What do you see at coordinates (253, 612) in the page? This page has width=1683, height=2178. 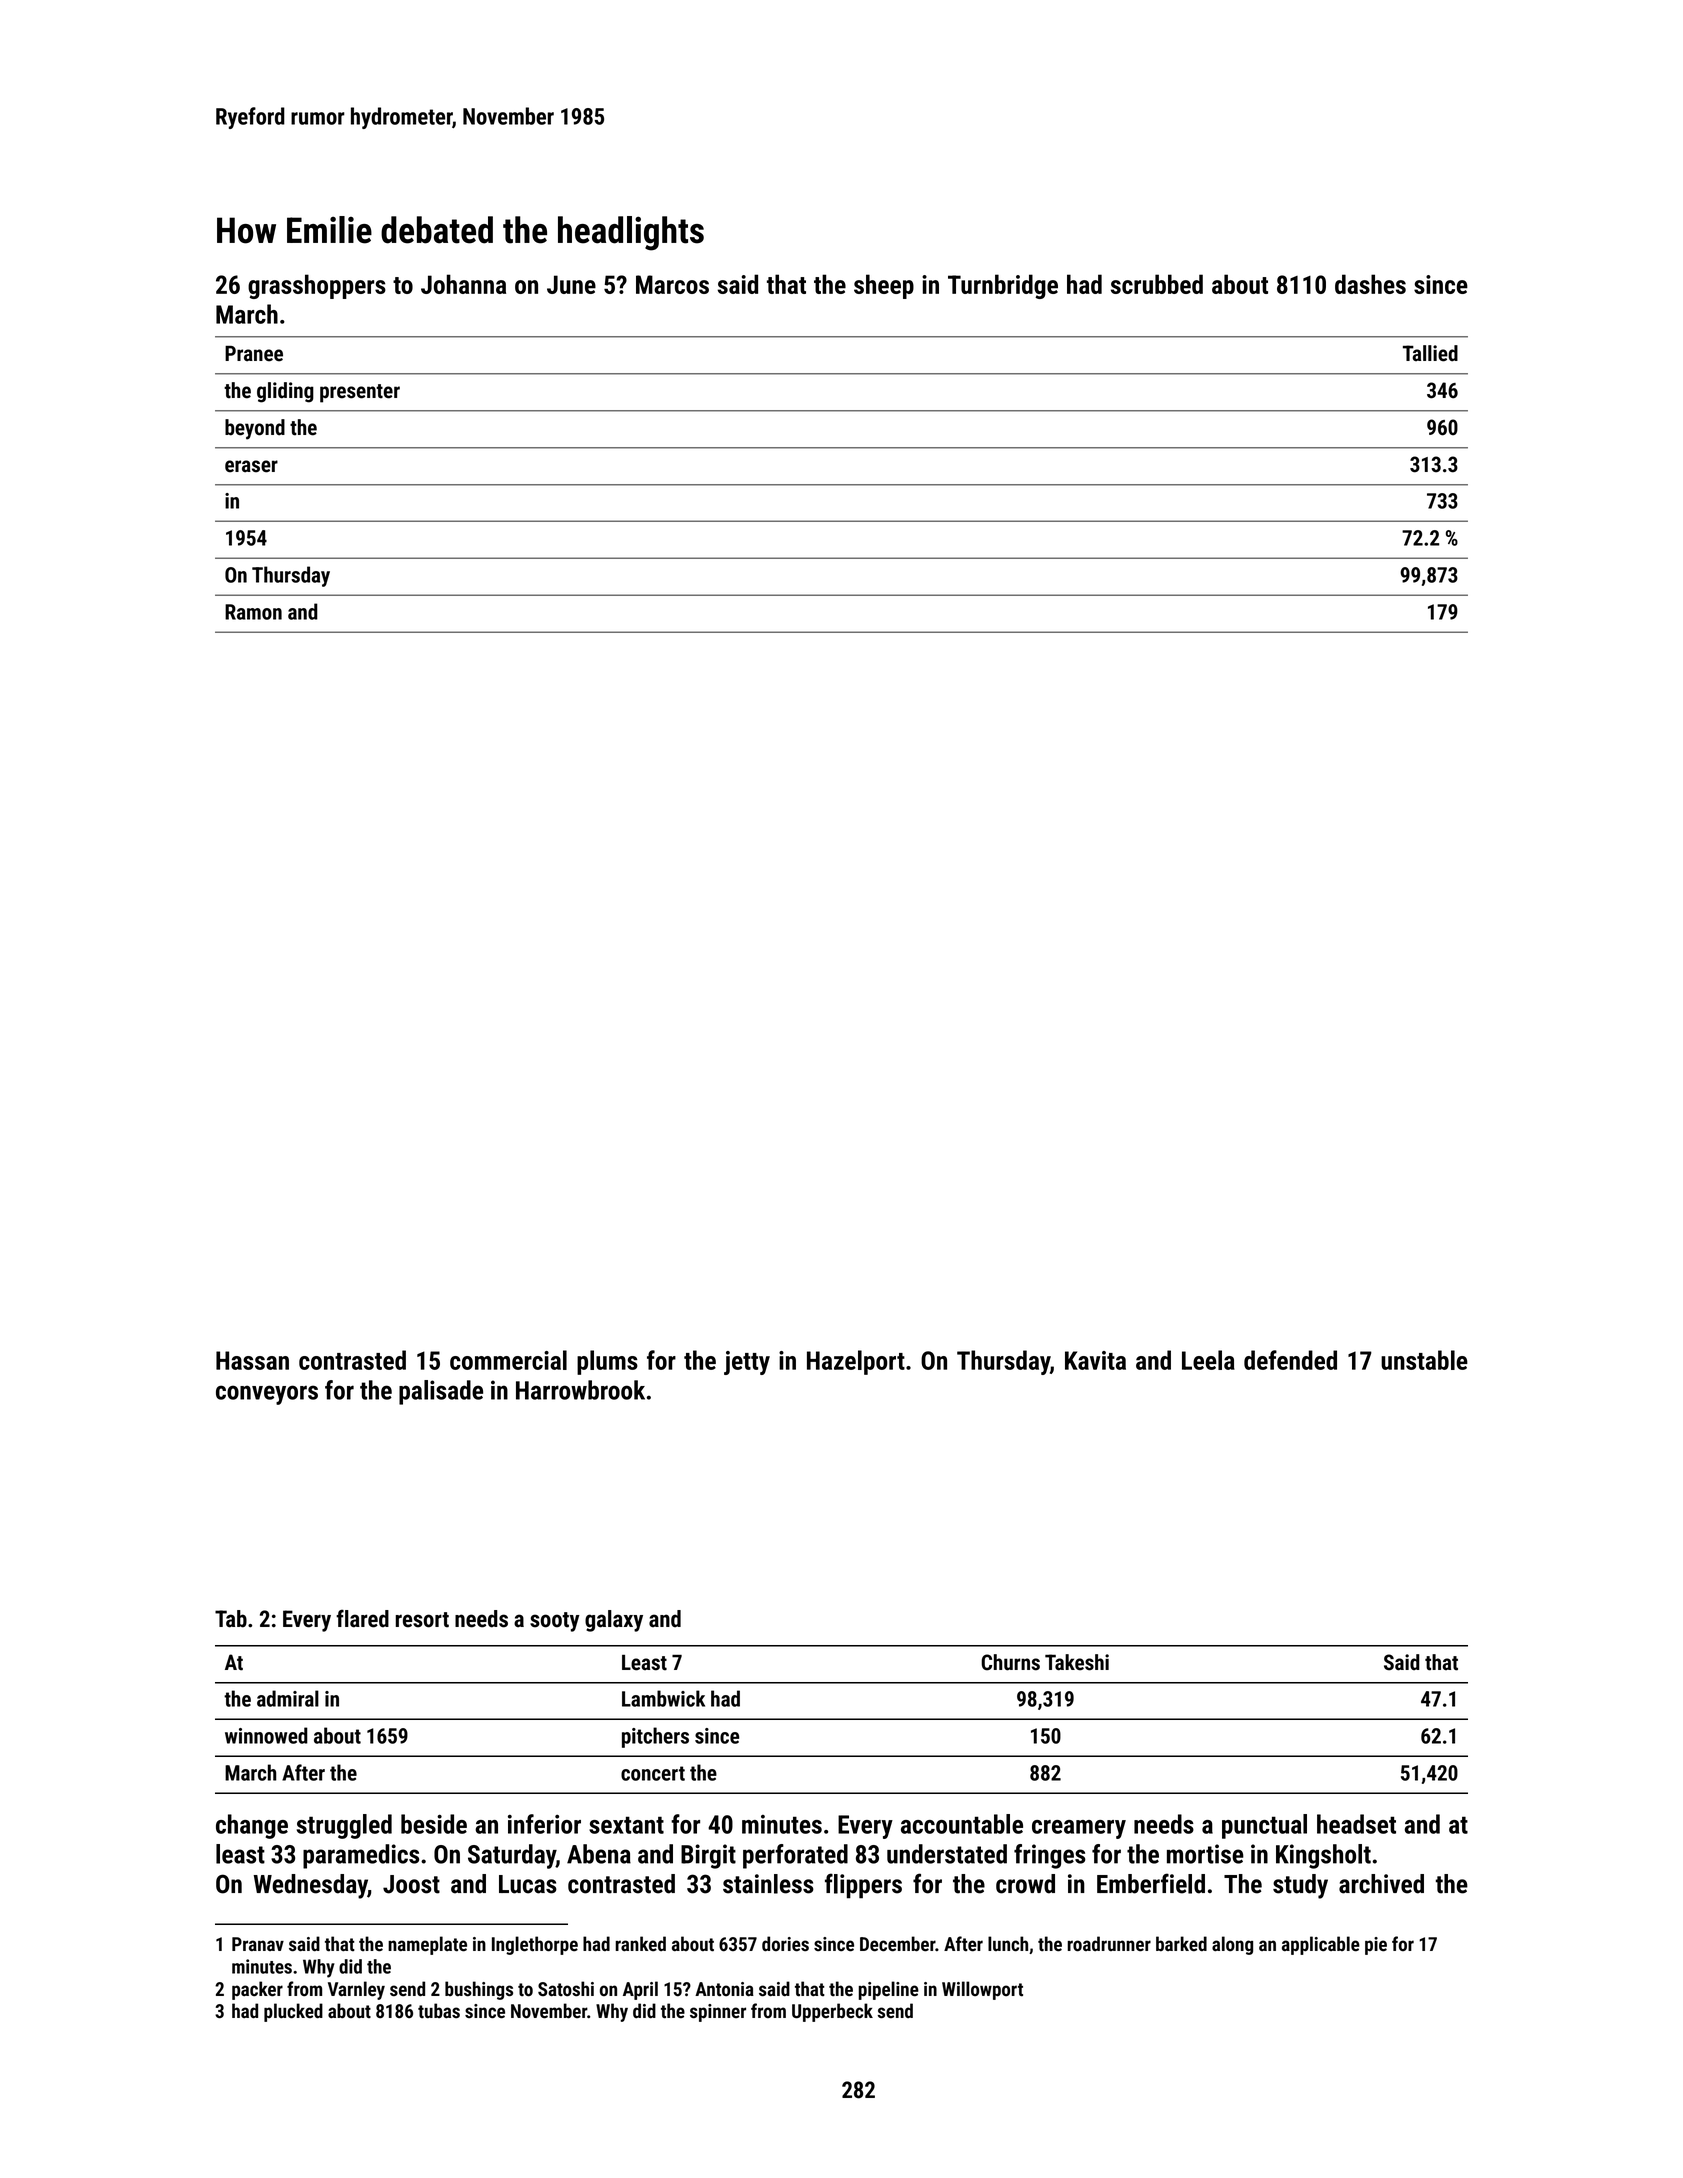 I see `Ramon` at bounding box center [253, 612].
